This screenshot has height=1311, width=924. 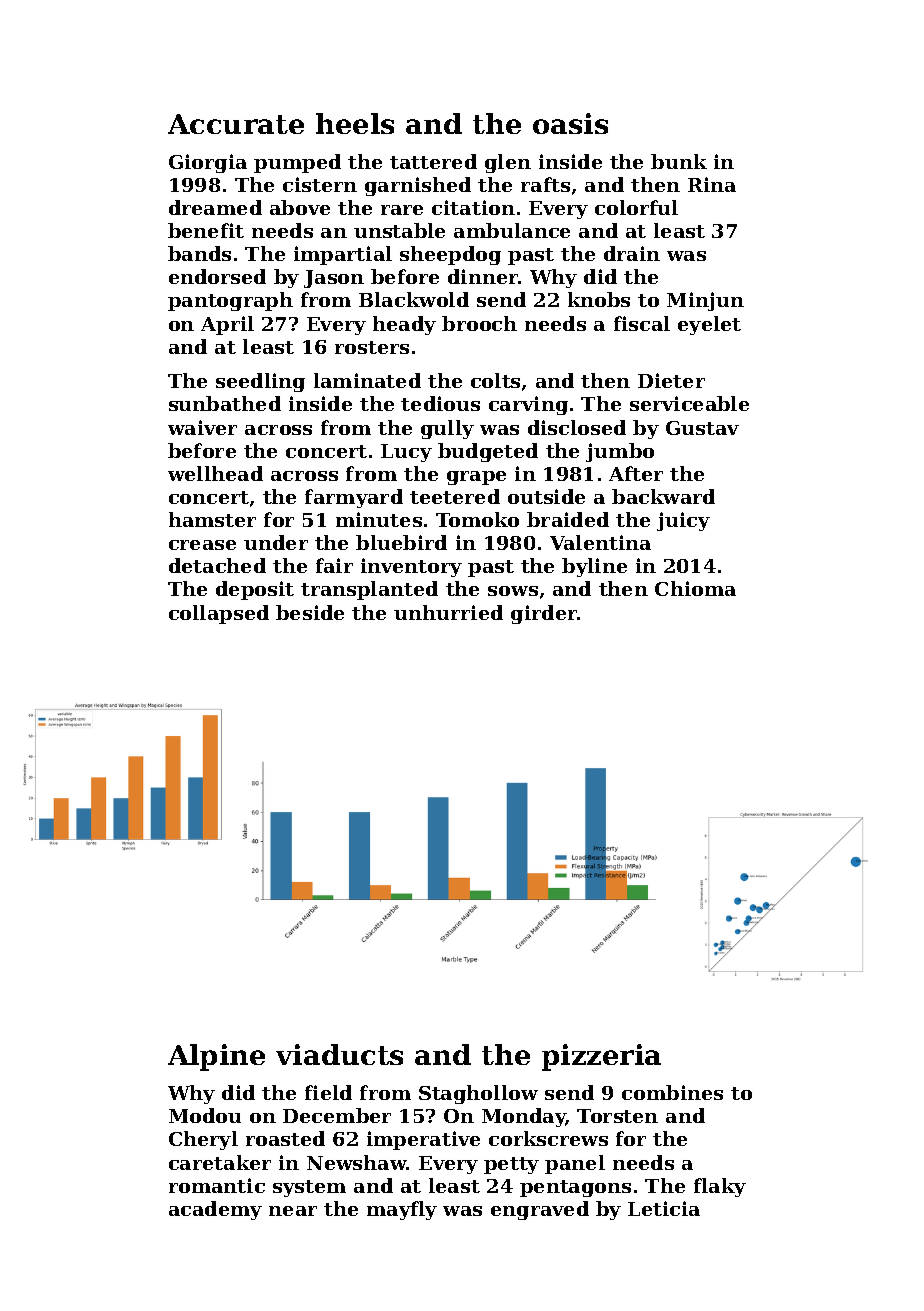 What do you see at coordinates (402, 1210) in the screenshot?
I see `mayfly` at bounding box center [402, 1210].
